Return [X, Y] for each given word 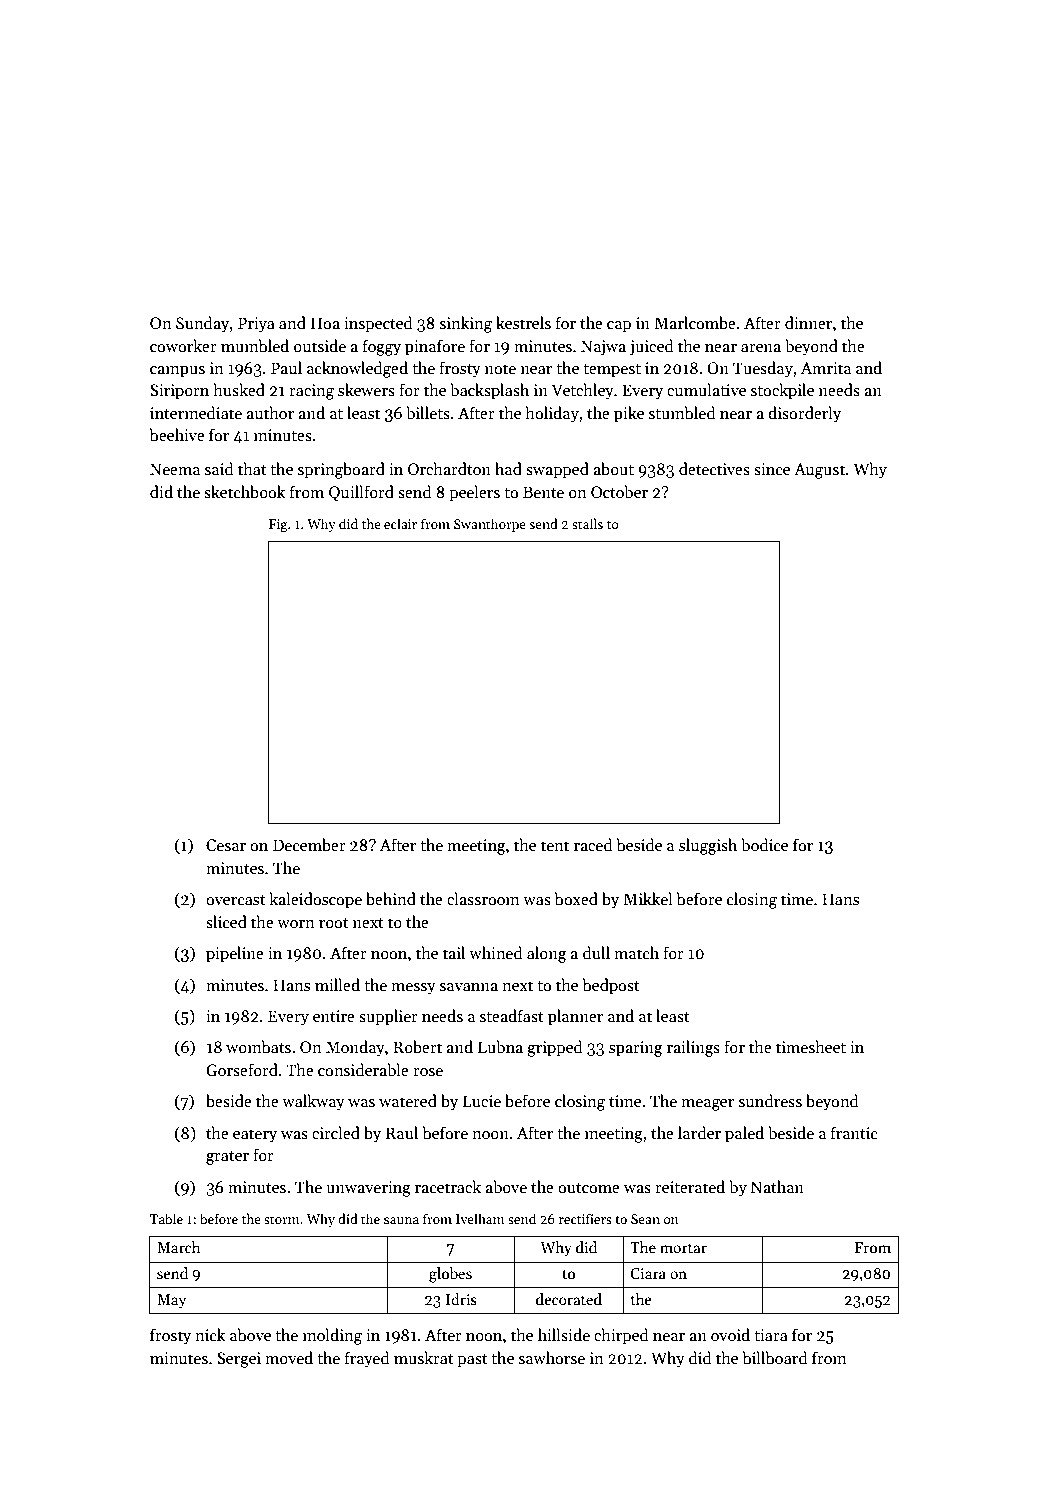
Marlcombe [695, 322]
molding [332, 1336]
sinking [466, 324]
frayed [367, 1359]
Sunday [202, 324]
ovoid [730, 1334]
